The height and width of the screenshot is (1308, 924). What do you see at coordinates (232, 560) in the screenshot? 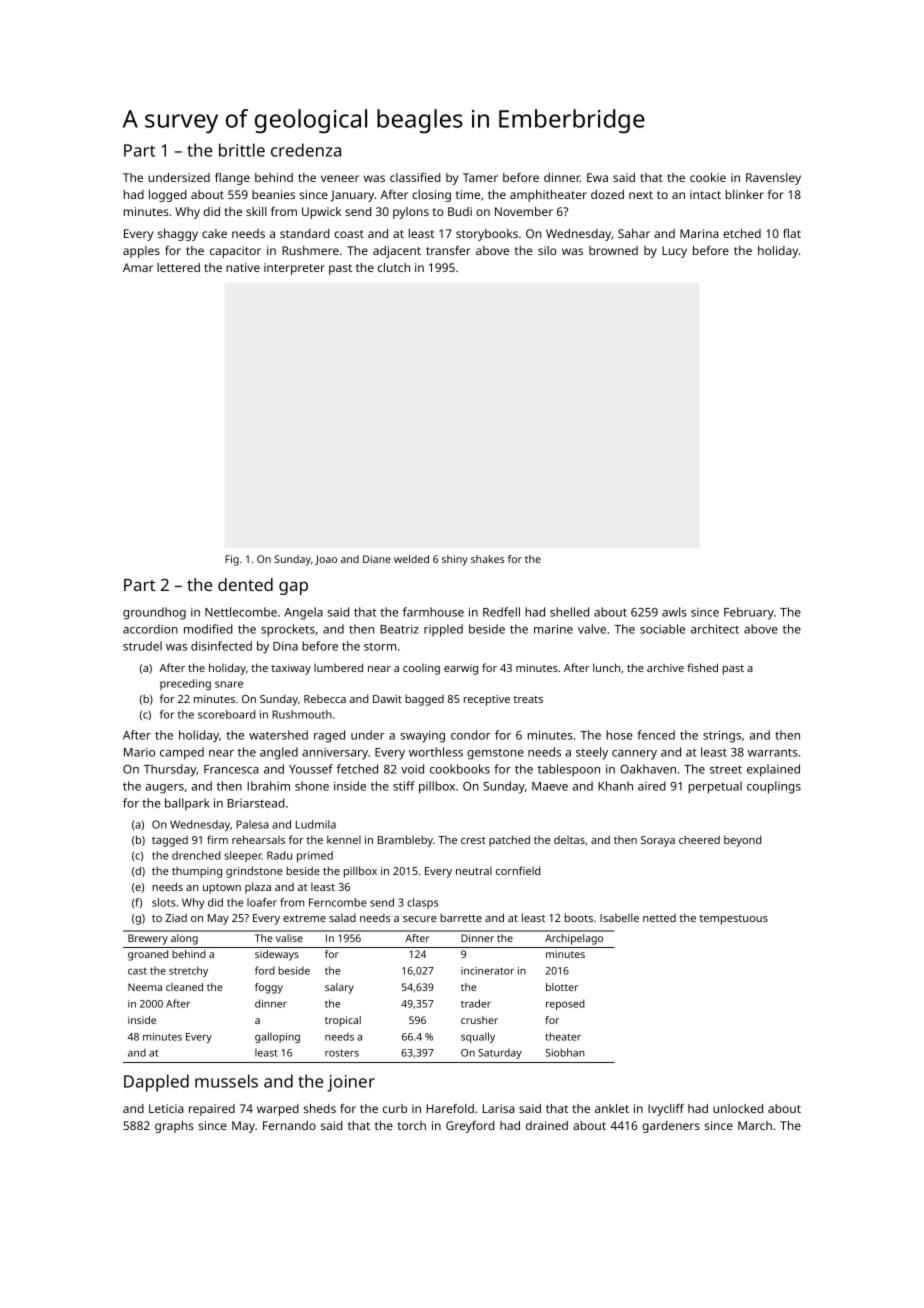
I see `Fig` at bounding box center [232, 560].
